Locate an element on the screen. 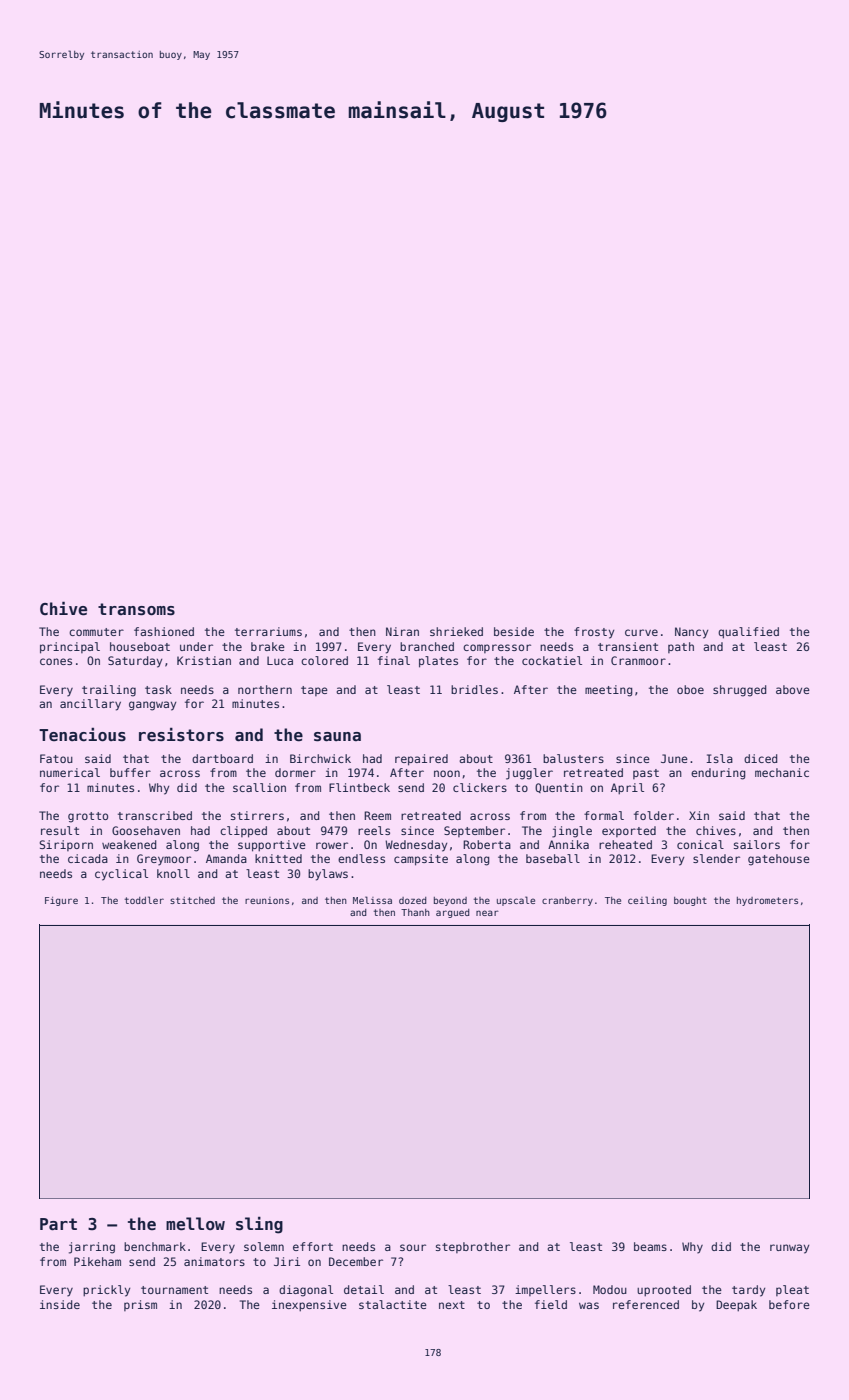  dozed is located at coordinates (413, 900).
